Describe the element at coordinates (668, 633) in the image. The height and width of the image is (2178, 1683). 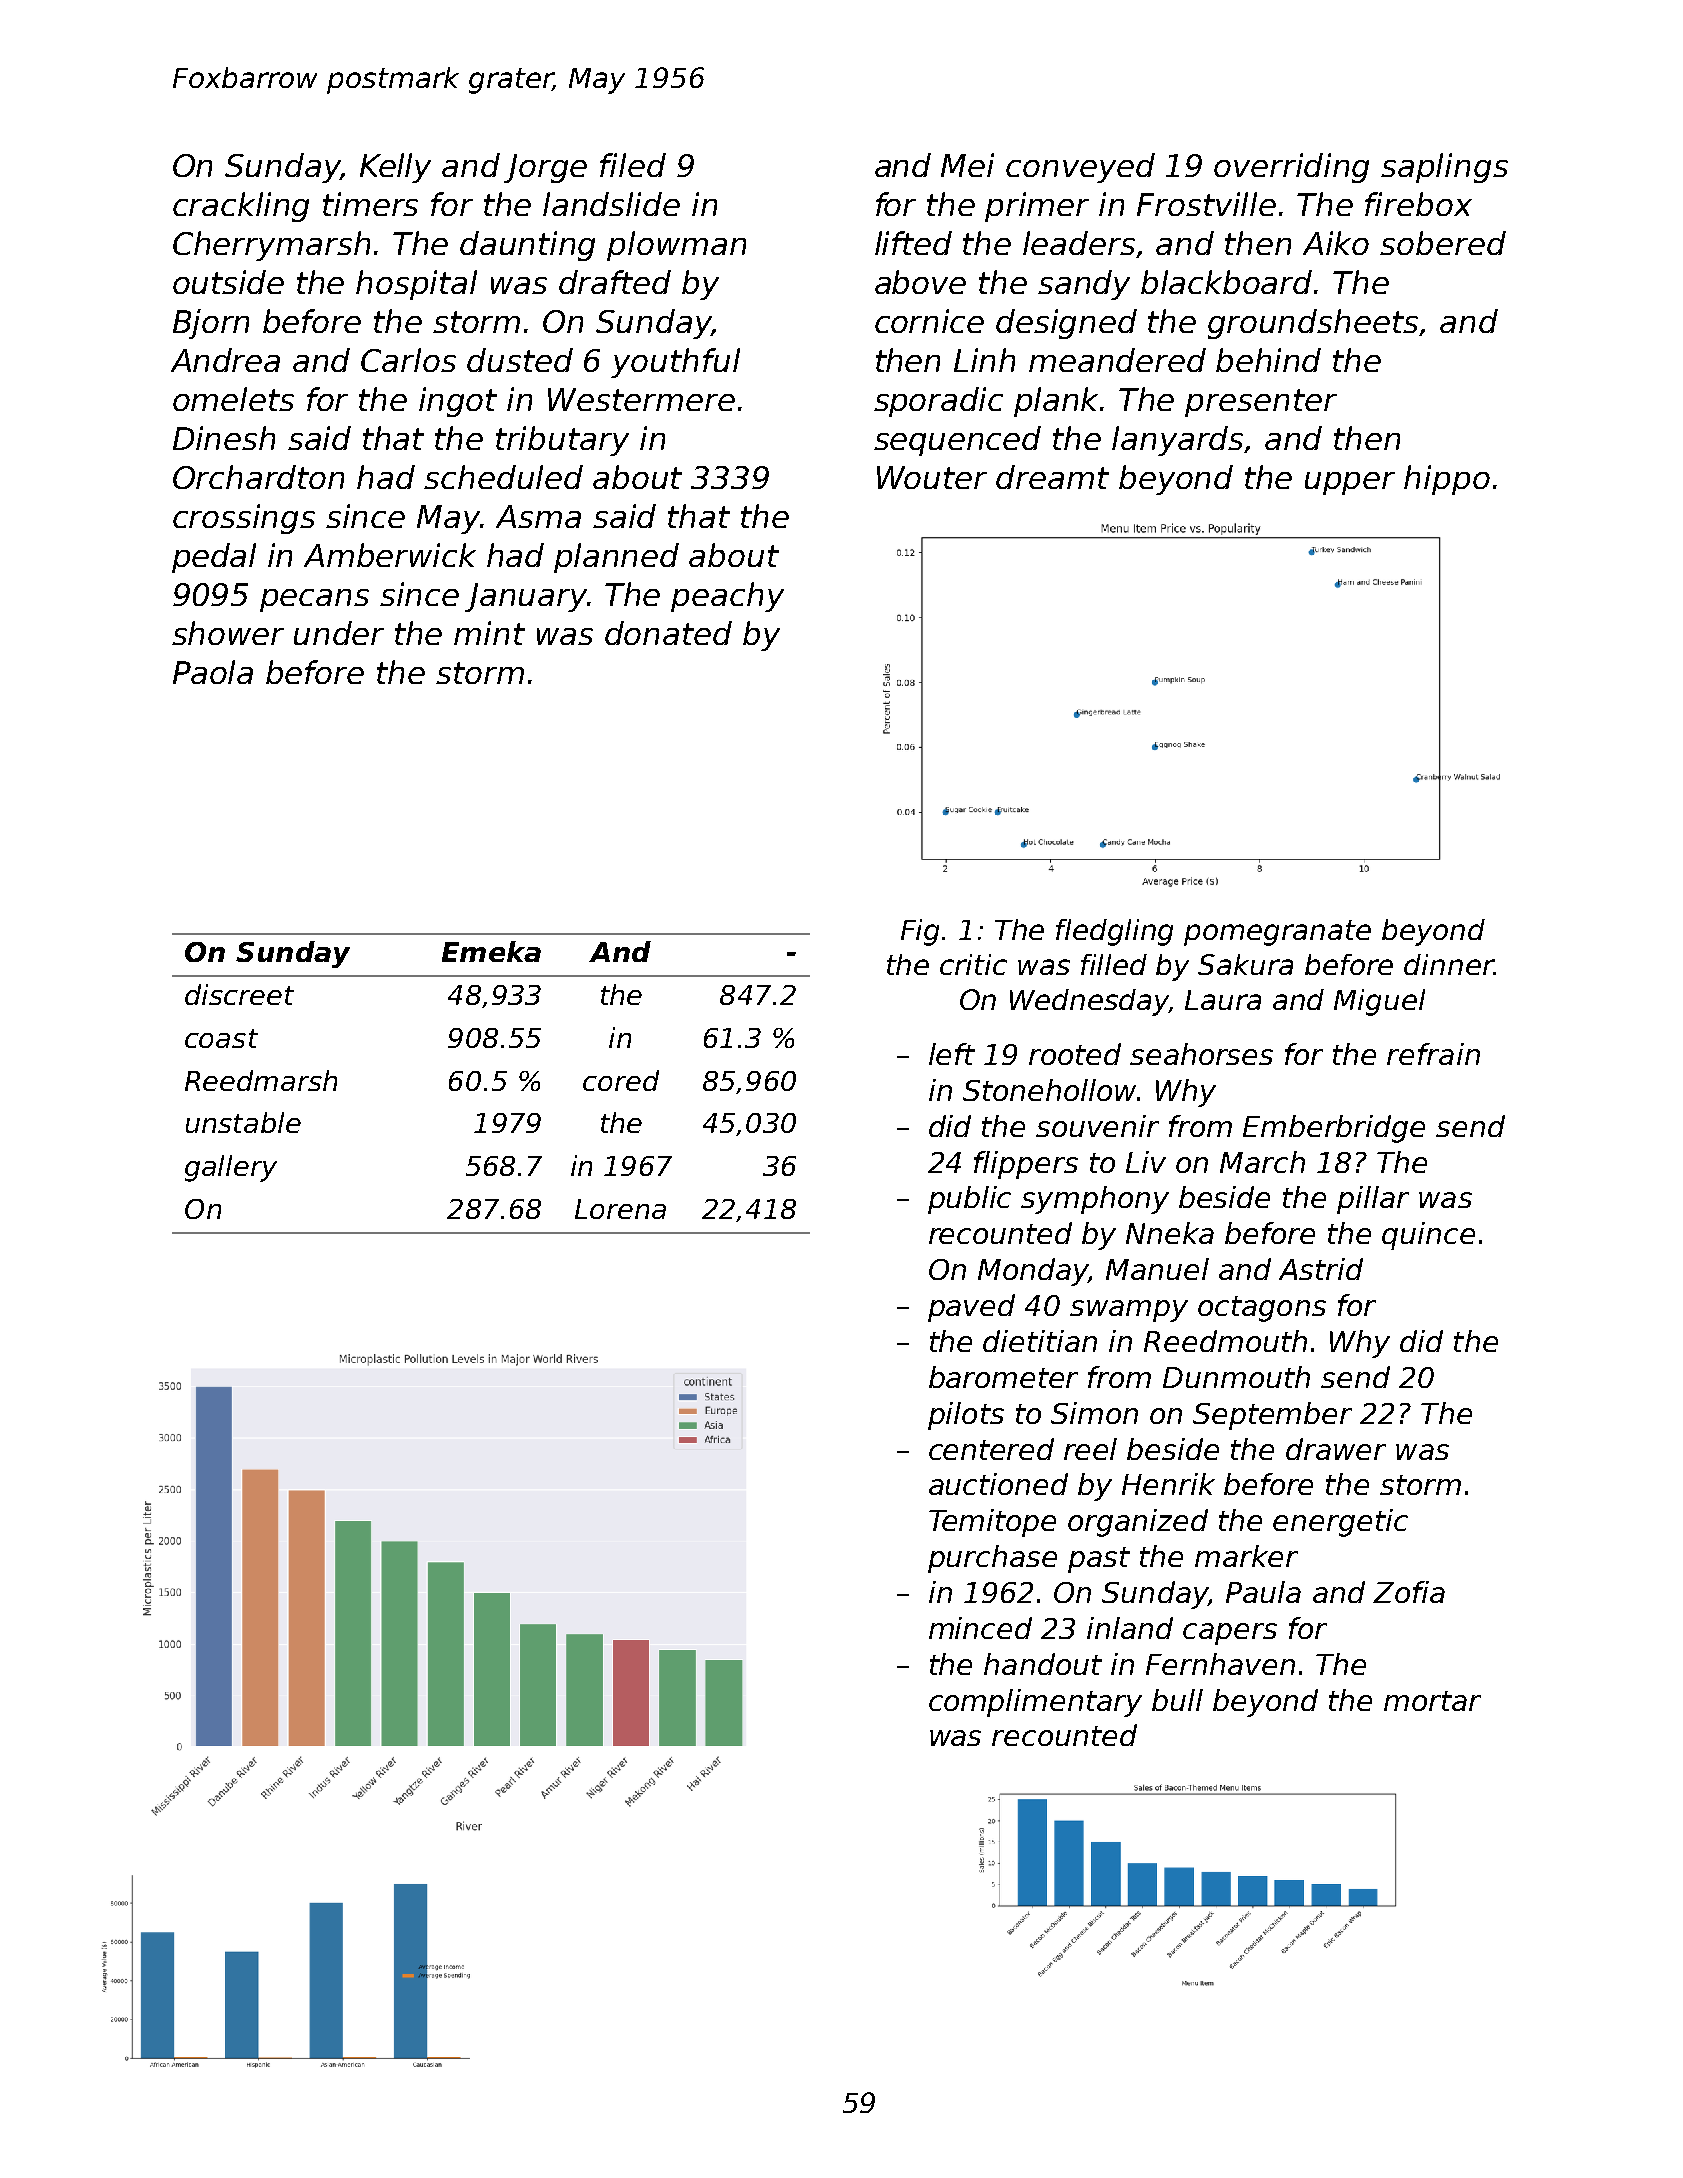
I see `donated` at that location.
